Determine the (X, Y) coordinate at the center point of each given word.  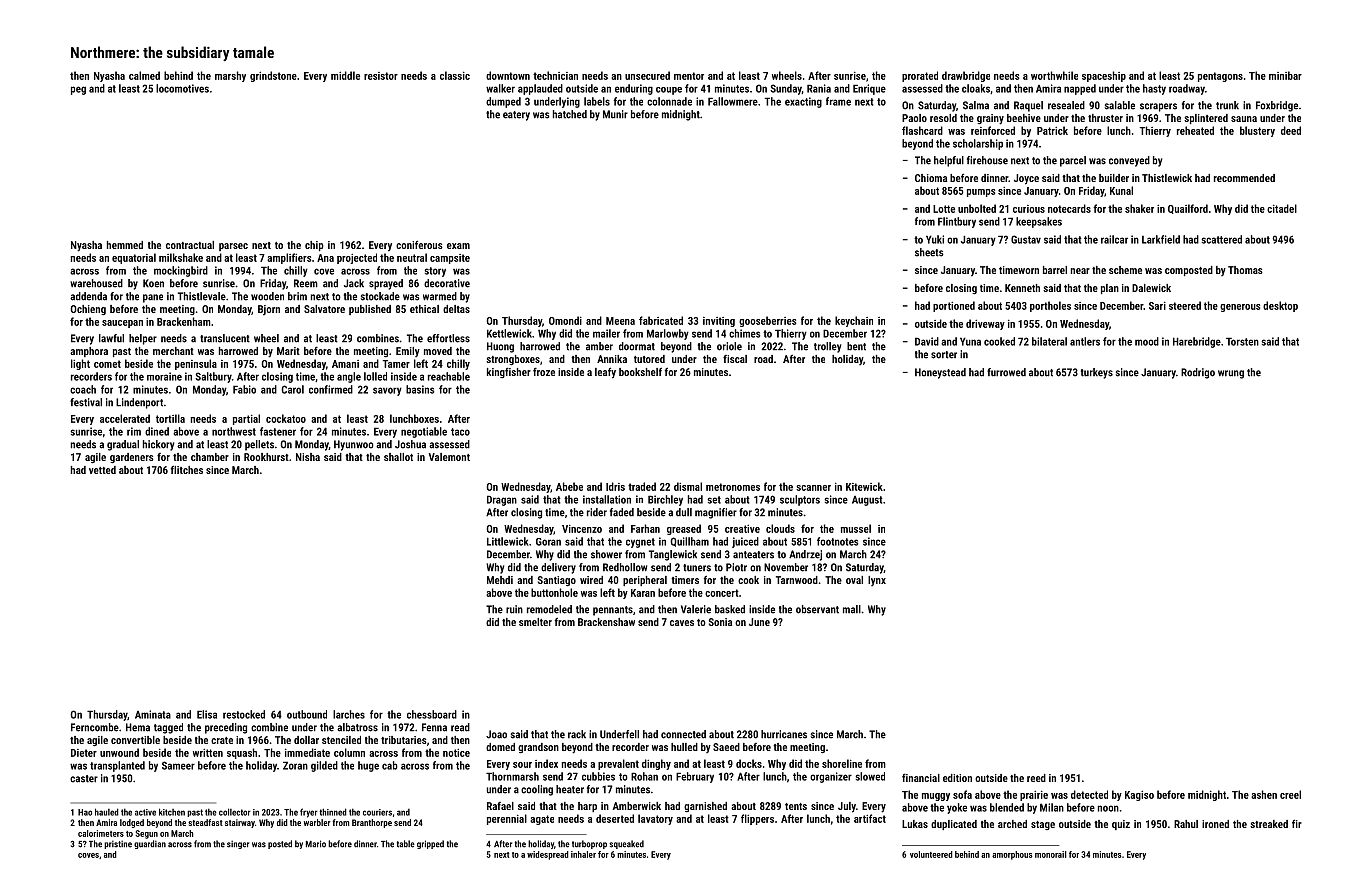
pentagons (1220, 77)
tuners (697, 568)
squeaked (626, 844)
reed (1036, 778)
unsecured (647, 75)
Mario (316, 844)
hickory (158, 445)
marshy (230, 76)
